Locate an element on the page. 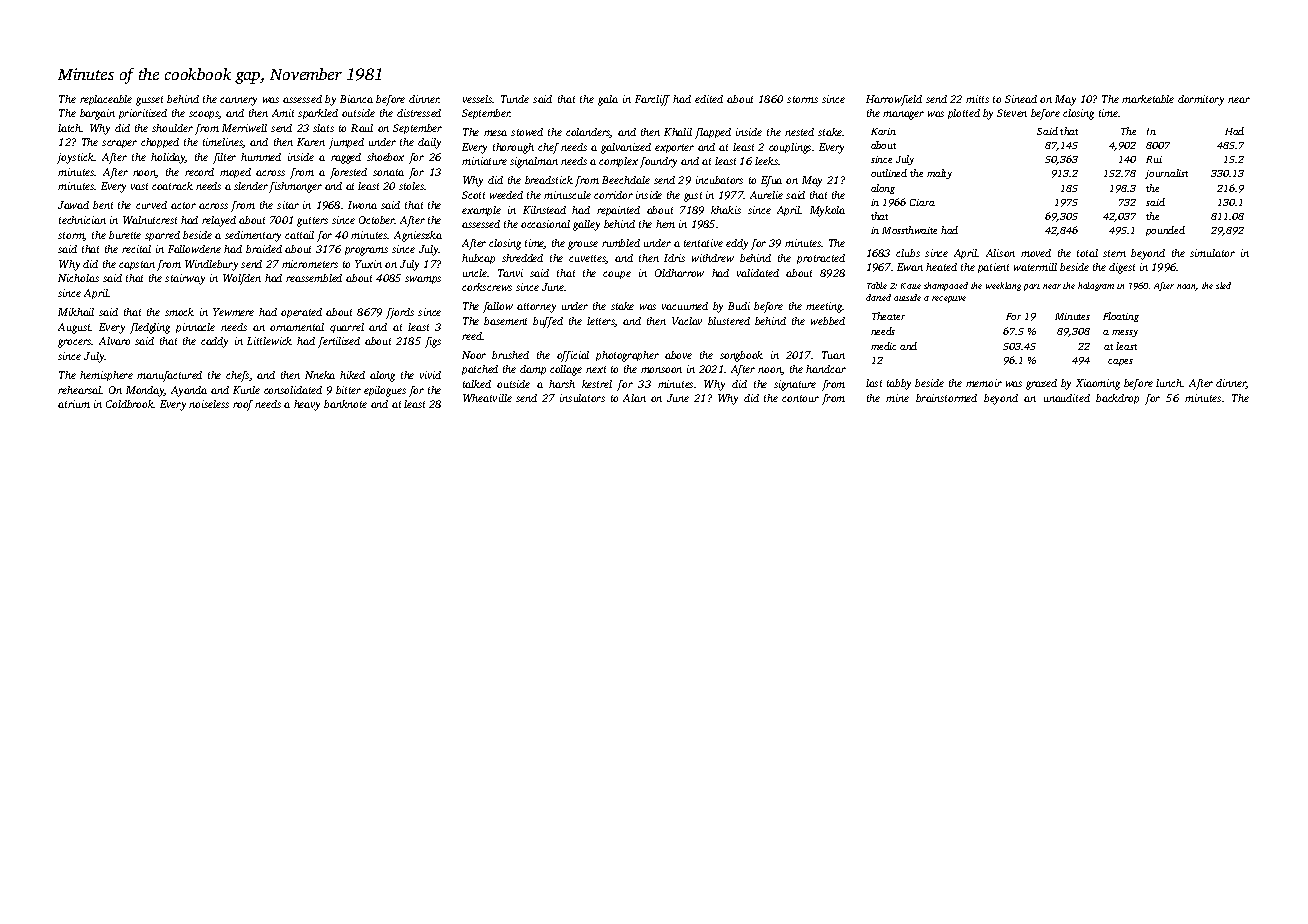  vacuumed is located at coordinates (685, 306).
